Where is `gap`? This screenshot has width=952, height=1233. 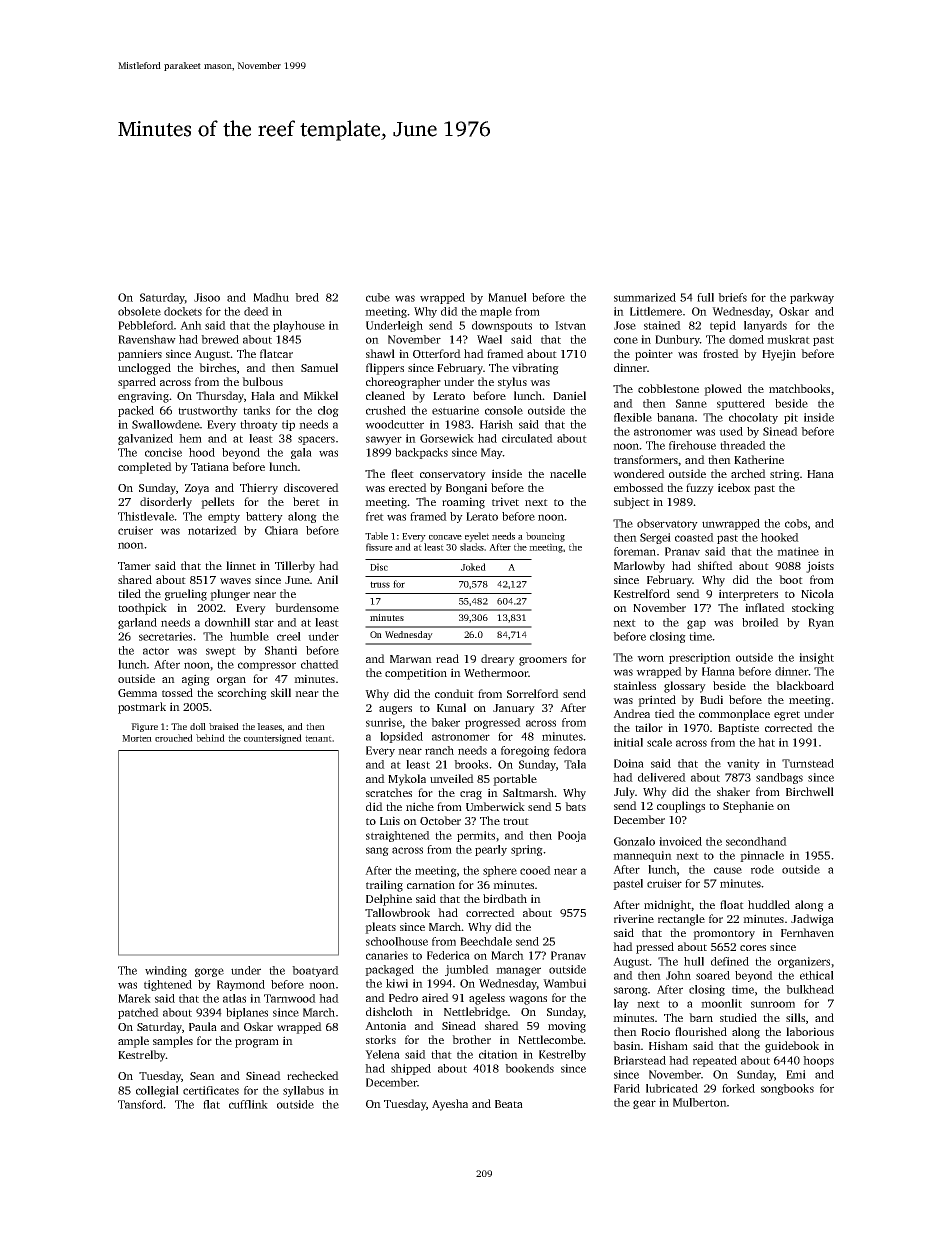 gap is located at coordinates (696, 624).
